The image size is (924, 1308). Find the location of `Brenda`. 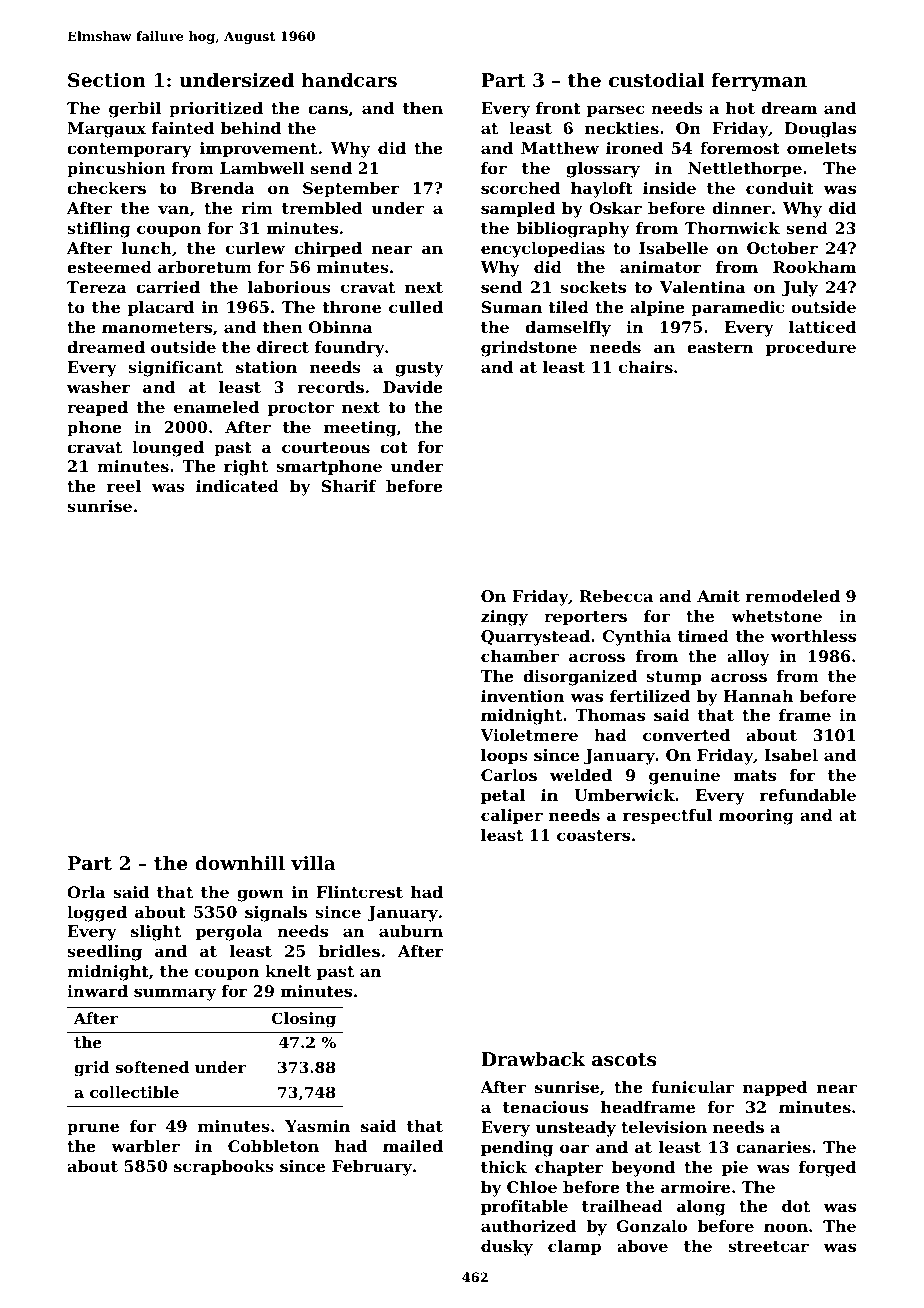

Brenda is located at coordinates (223, 188).
